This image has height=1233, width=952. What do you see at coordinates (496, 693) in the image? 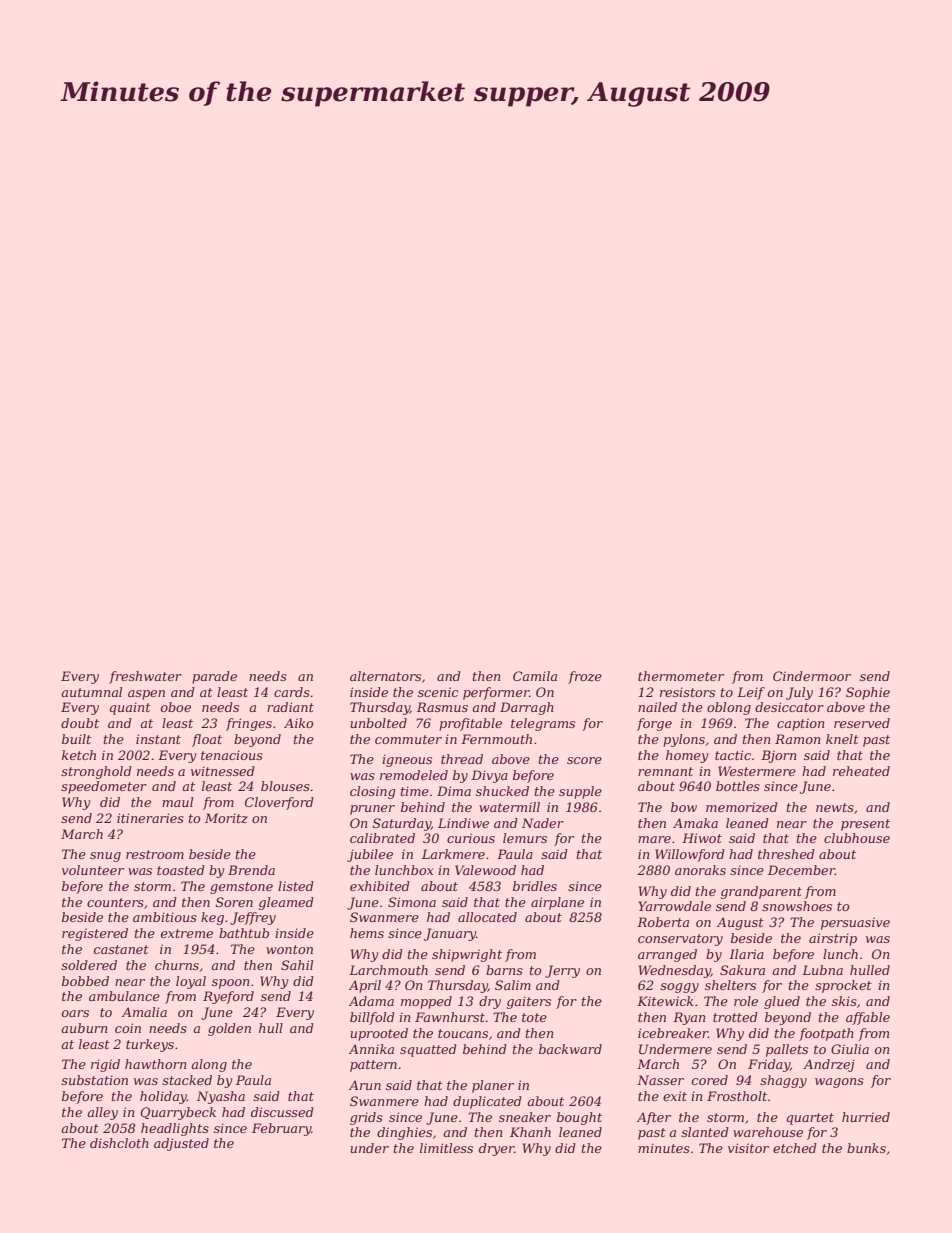
I see `performer` at bounding box center [496, 693].
